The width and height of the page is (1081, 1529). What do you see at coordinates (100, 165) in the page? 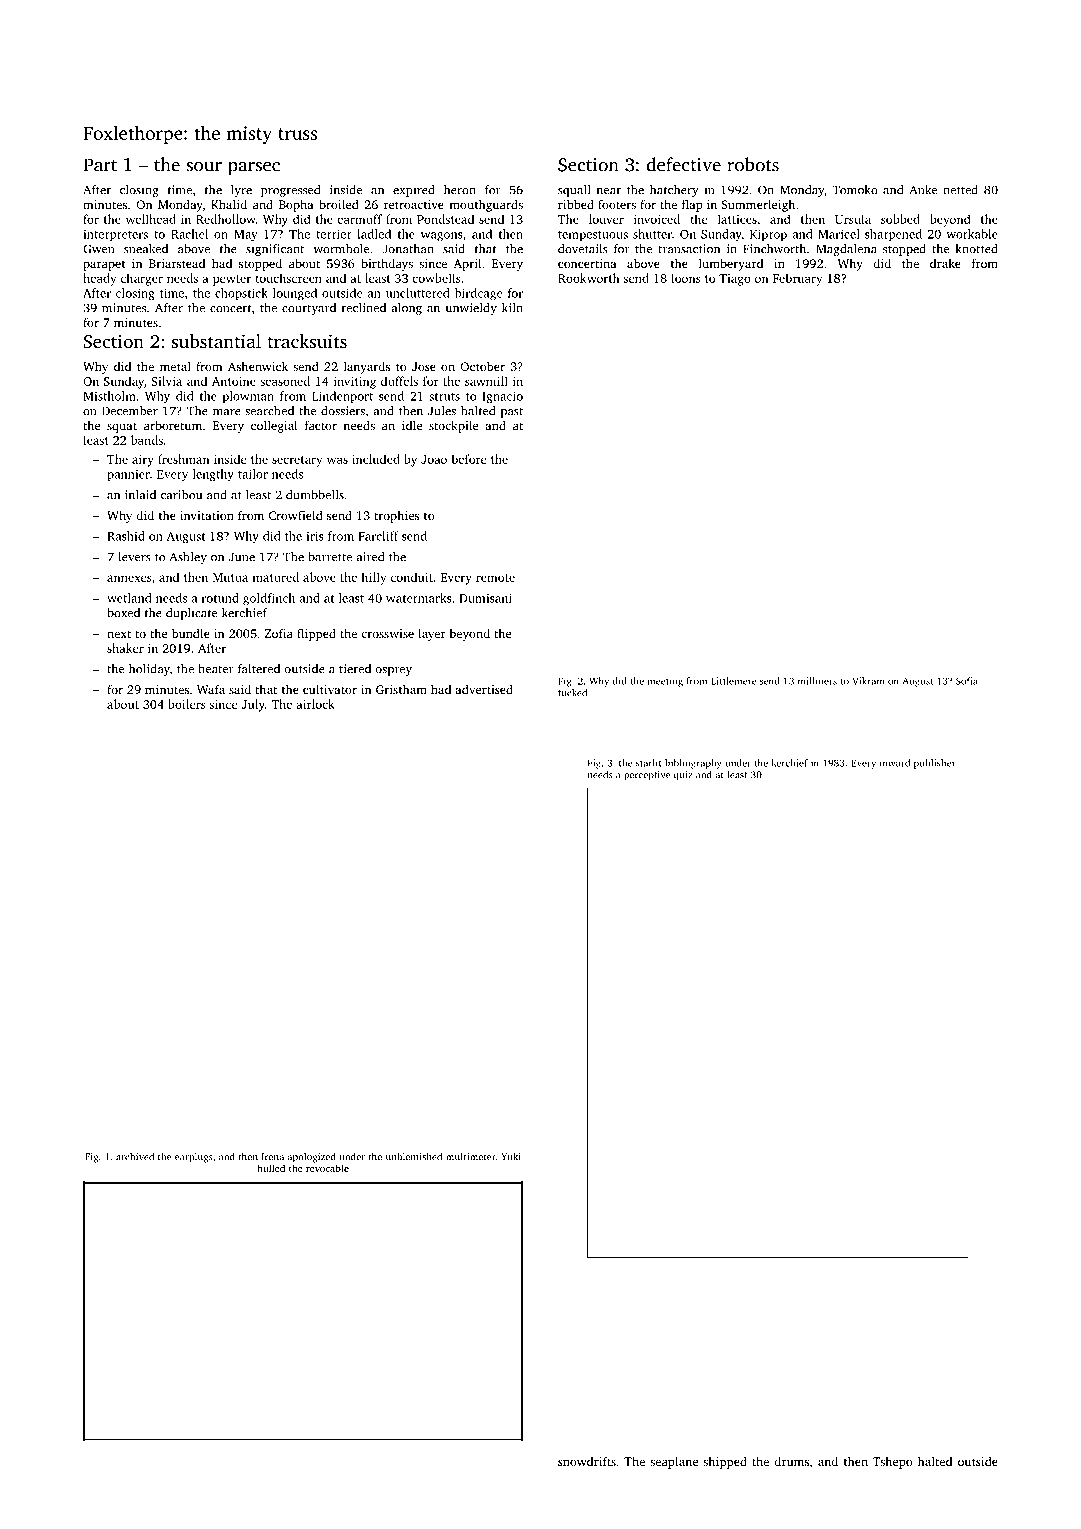
I see `Part` at bounding box center [100, 165].
